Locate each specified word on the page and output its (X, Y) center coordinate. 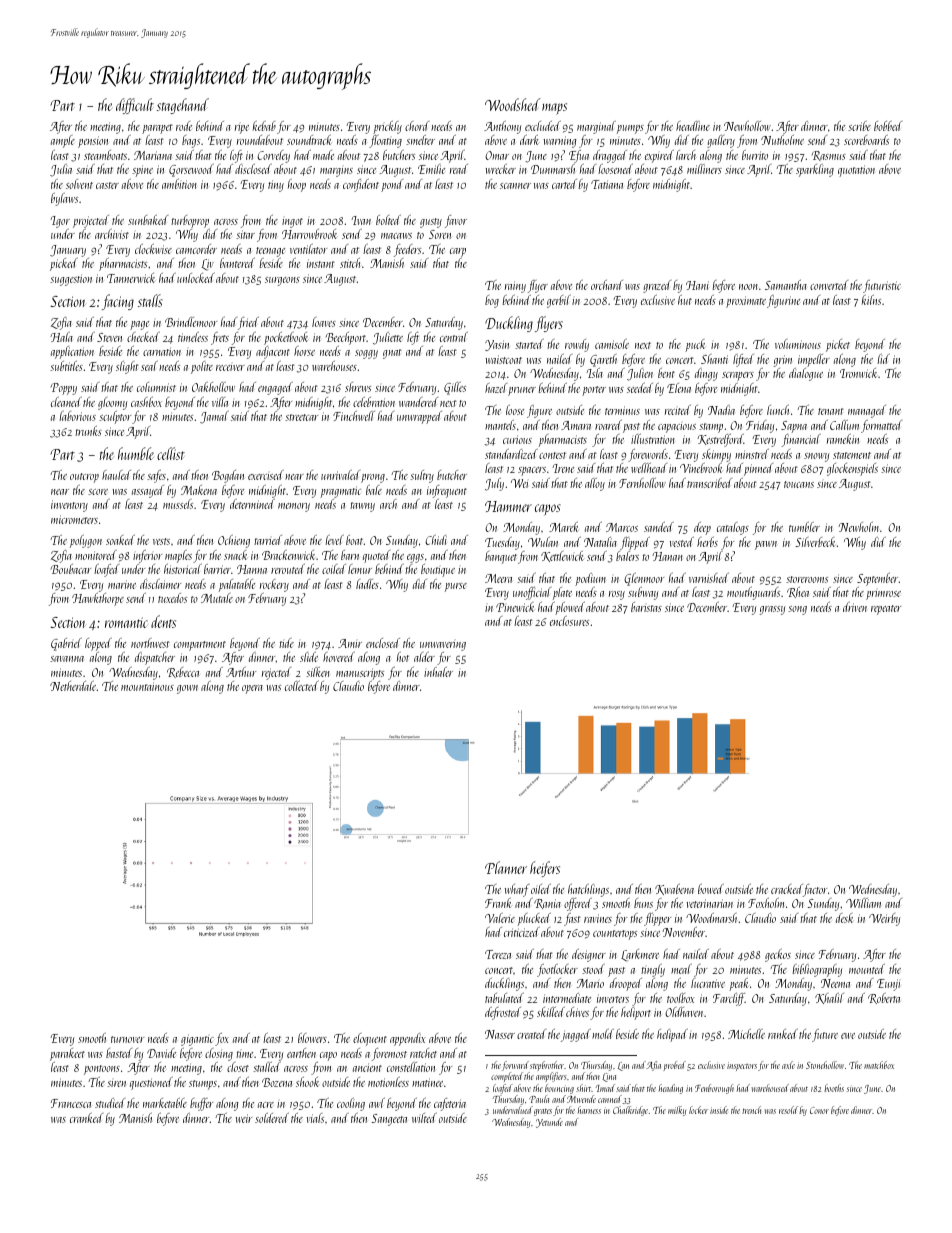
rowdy (577, 345)
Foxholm (766, 903)
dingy (706, 374)
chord (417, 126)
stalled (267, 1067)
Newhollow (747, 126)
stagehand (183, 106)
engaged (275, 388)
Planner (506, 867)
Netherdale (73, 686)
